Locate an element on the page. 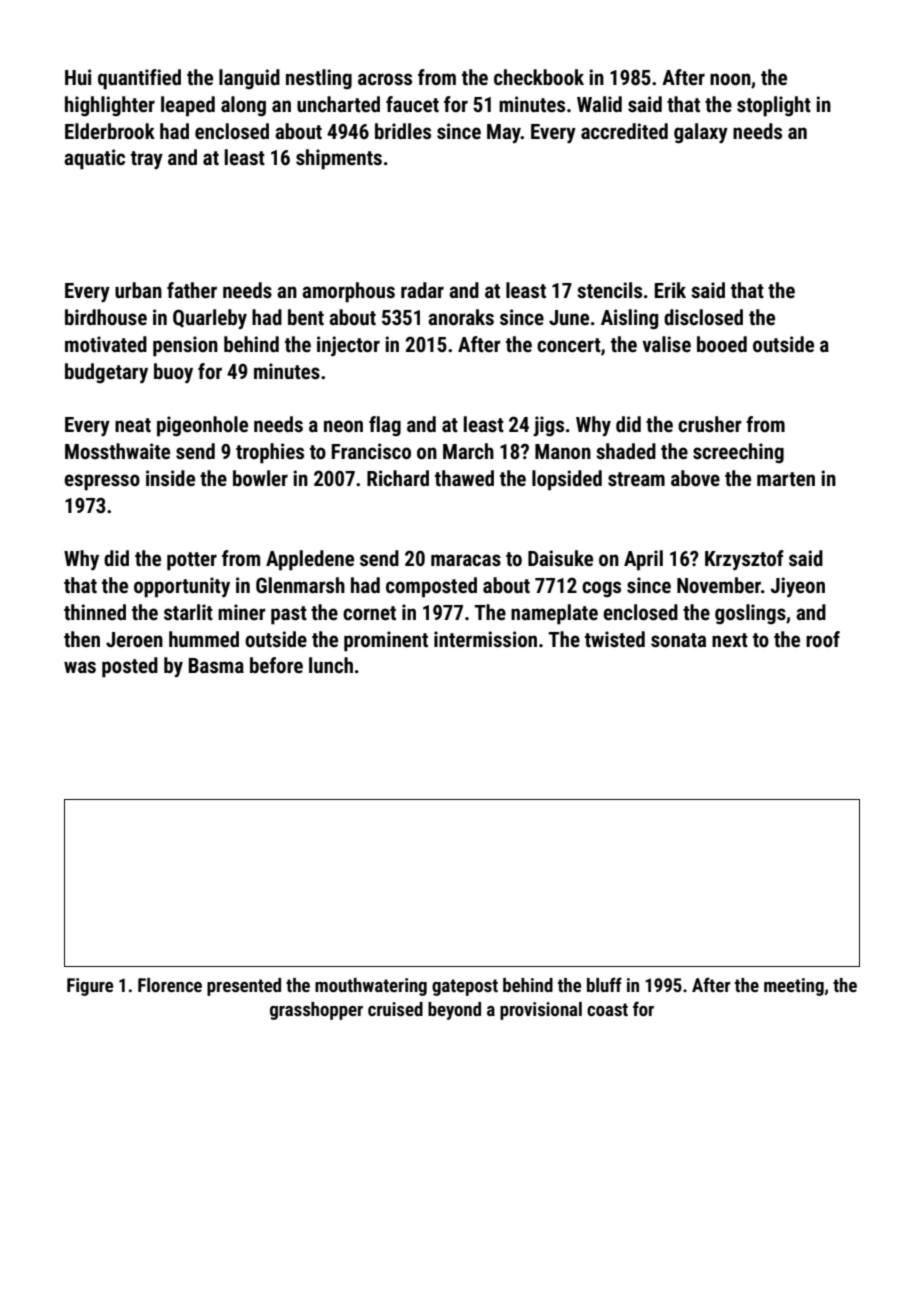  bluff is located at coordinates (604, 984).
